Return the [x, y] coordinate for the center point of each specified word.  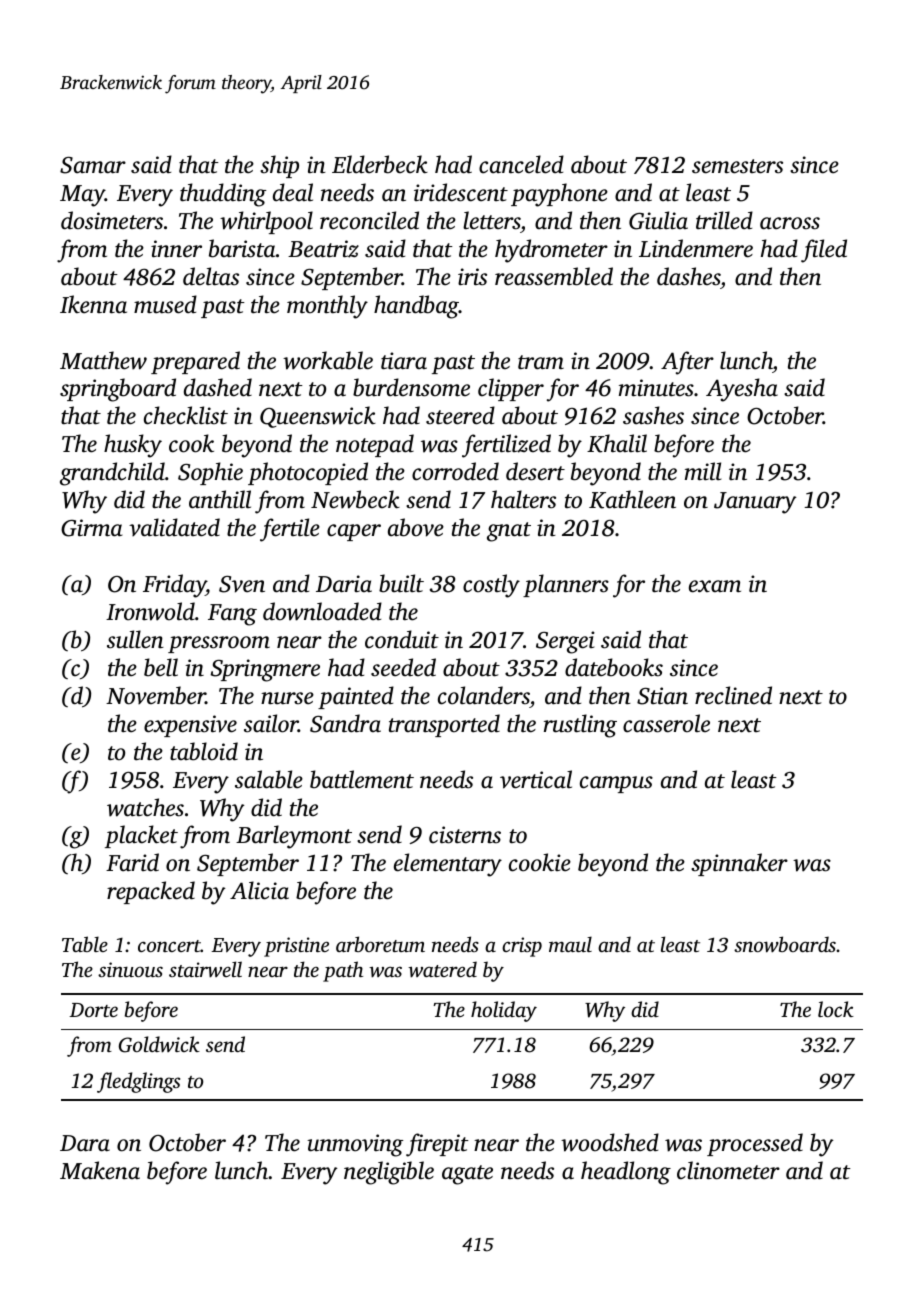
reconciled [369, 220]
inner [176, 249]
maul [570, 944]
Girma [91, 528]
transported [444, 725]
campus [616, 784]
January [755, 503]
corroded [455, 471]
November [156, 695]
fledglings [138, 1082]
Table [85, 944]
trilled [724, 220]
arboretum [380, 944]
